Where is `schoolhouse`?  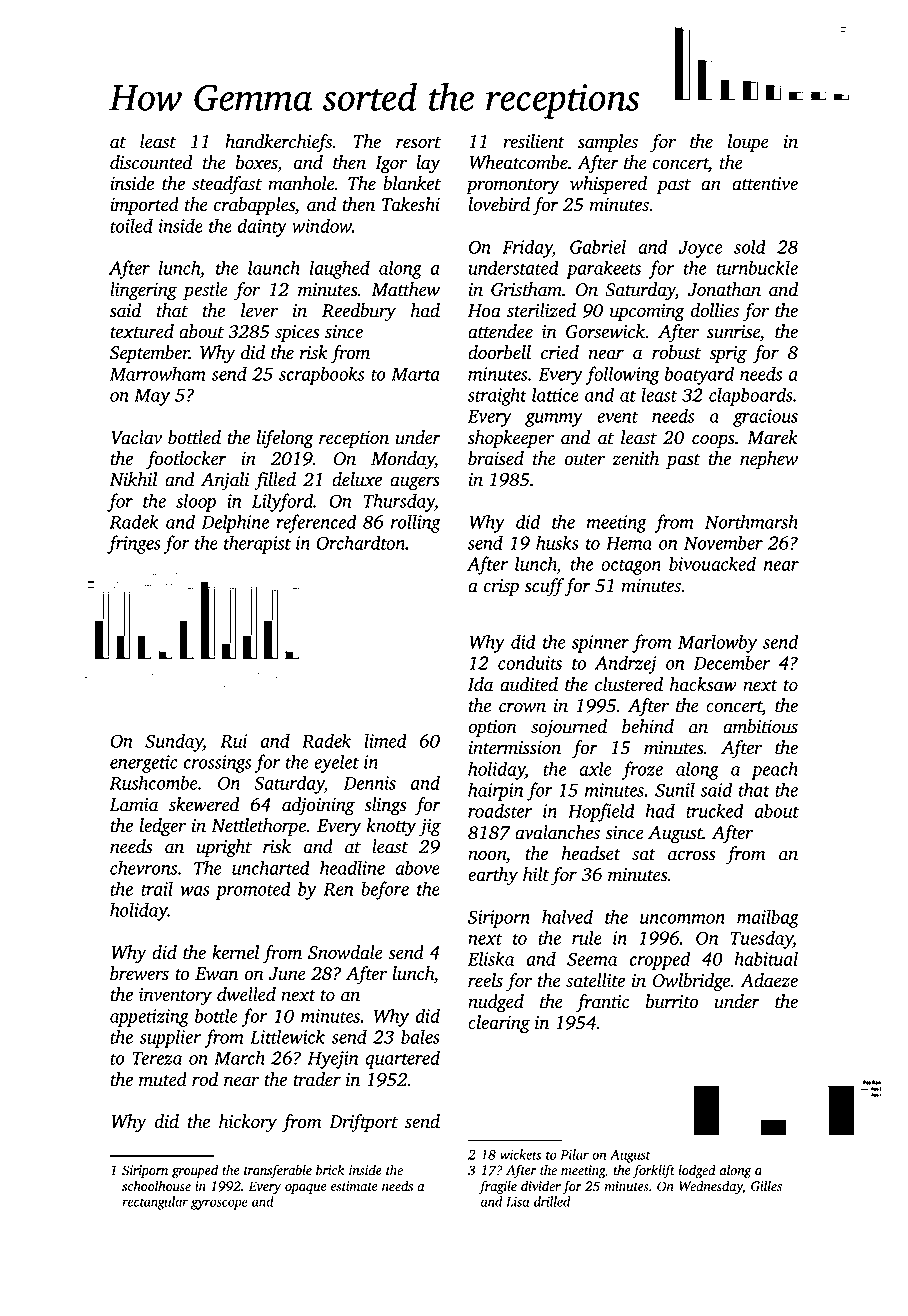 schoolhouse is located at coordinates (156, 1186).
